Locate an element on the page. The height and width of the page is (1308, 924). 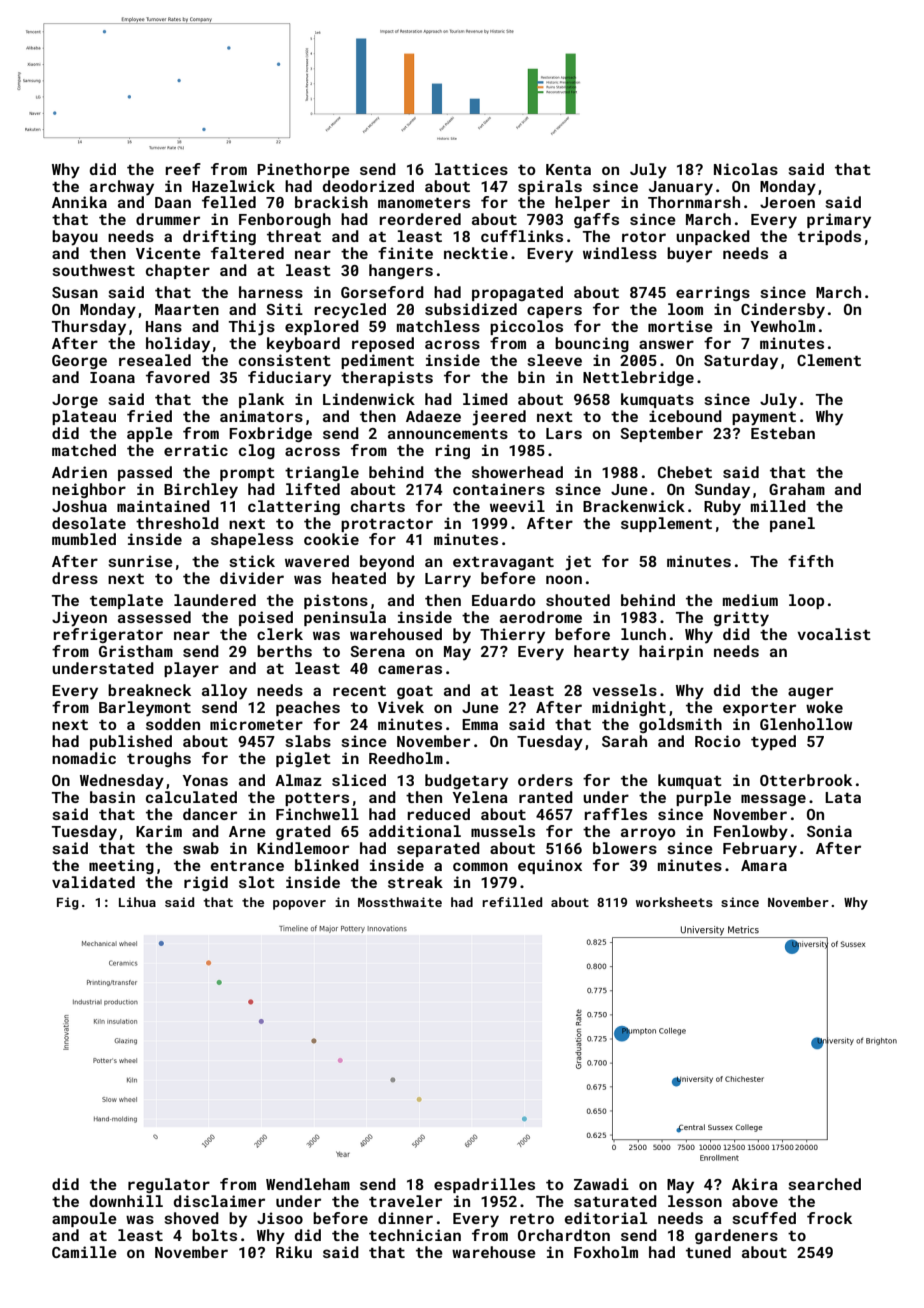
worksheets is located at coordinates (674, 902).
